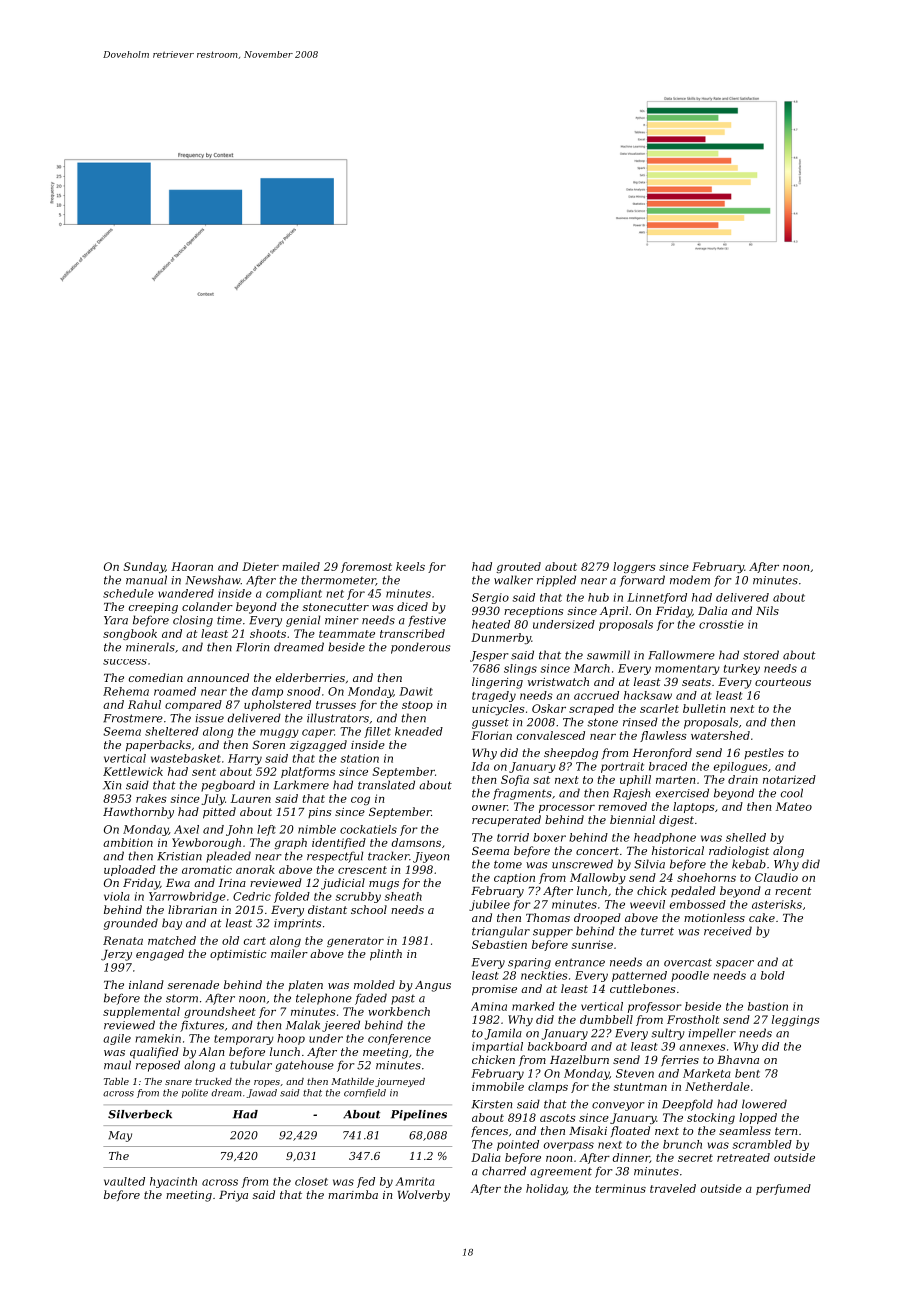  I want to click on Haoran, so click(192, 566).
